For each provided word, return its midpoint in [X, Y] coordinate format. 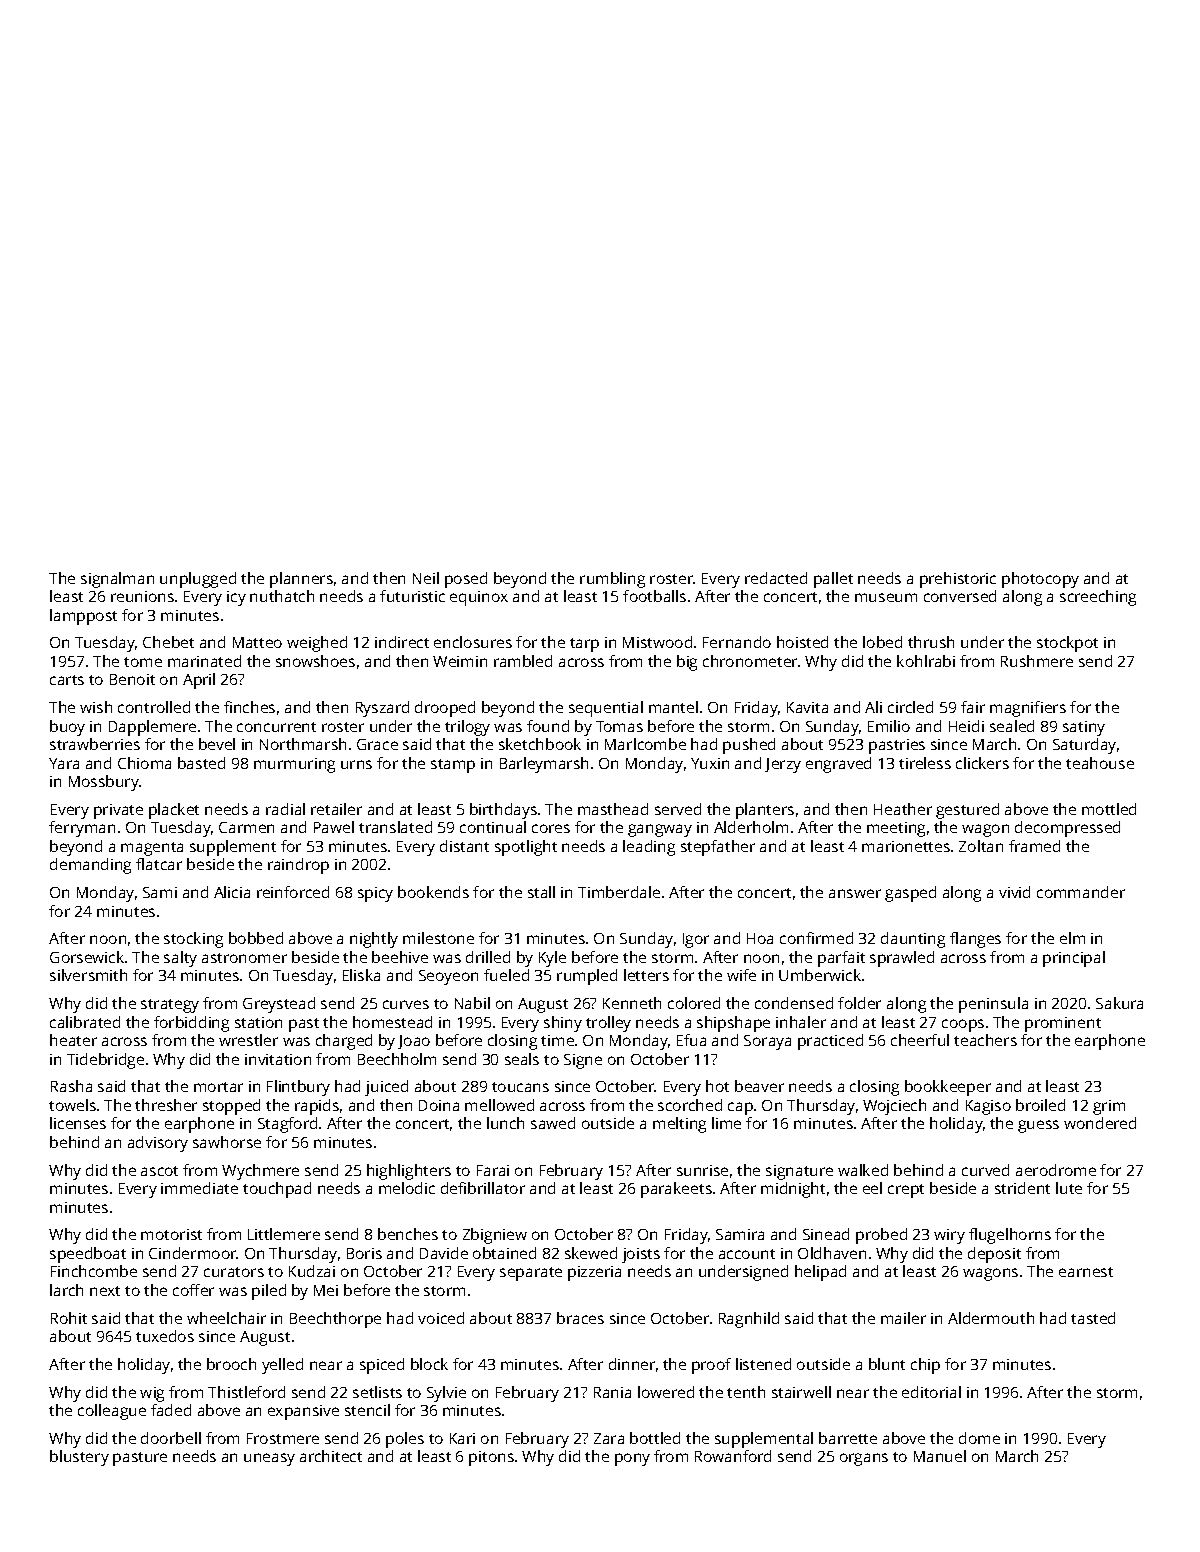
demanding [90, 866]
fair [973, 707]
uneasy [269, 1459]
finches [249, 707]
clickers [982, 763]
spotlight [526, 848]
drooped [445, 709]
